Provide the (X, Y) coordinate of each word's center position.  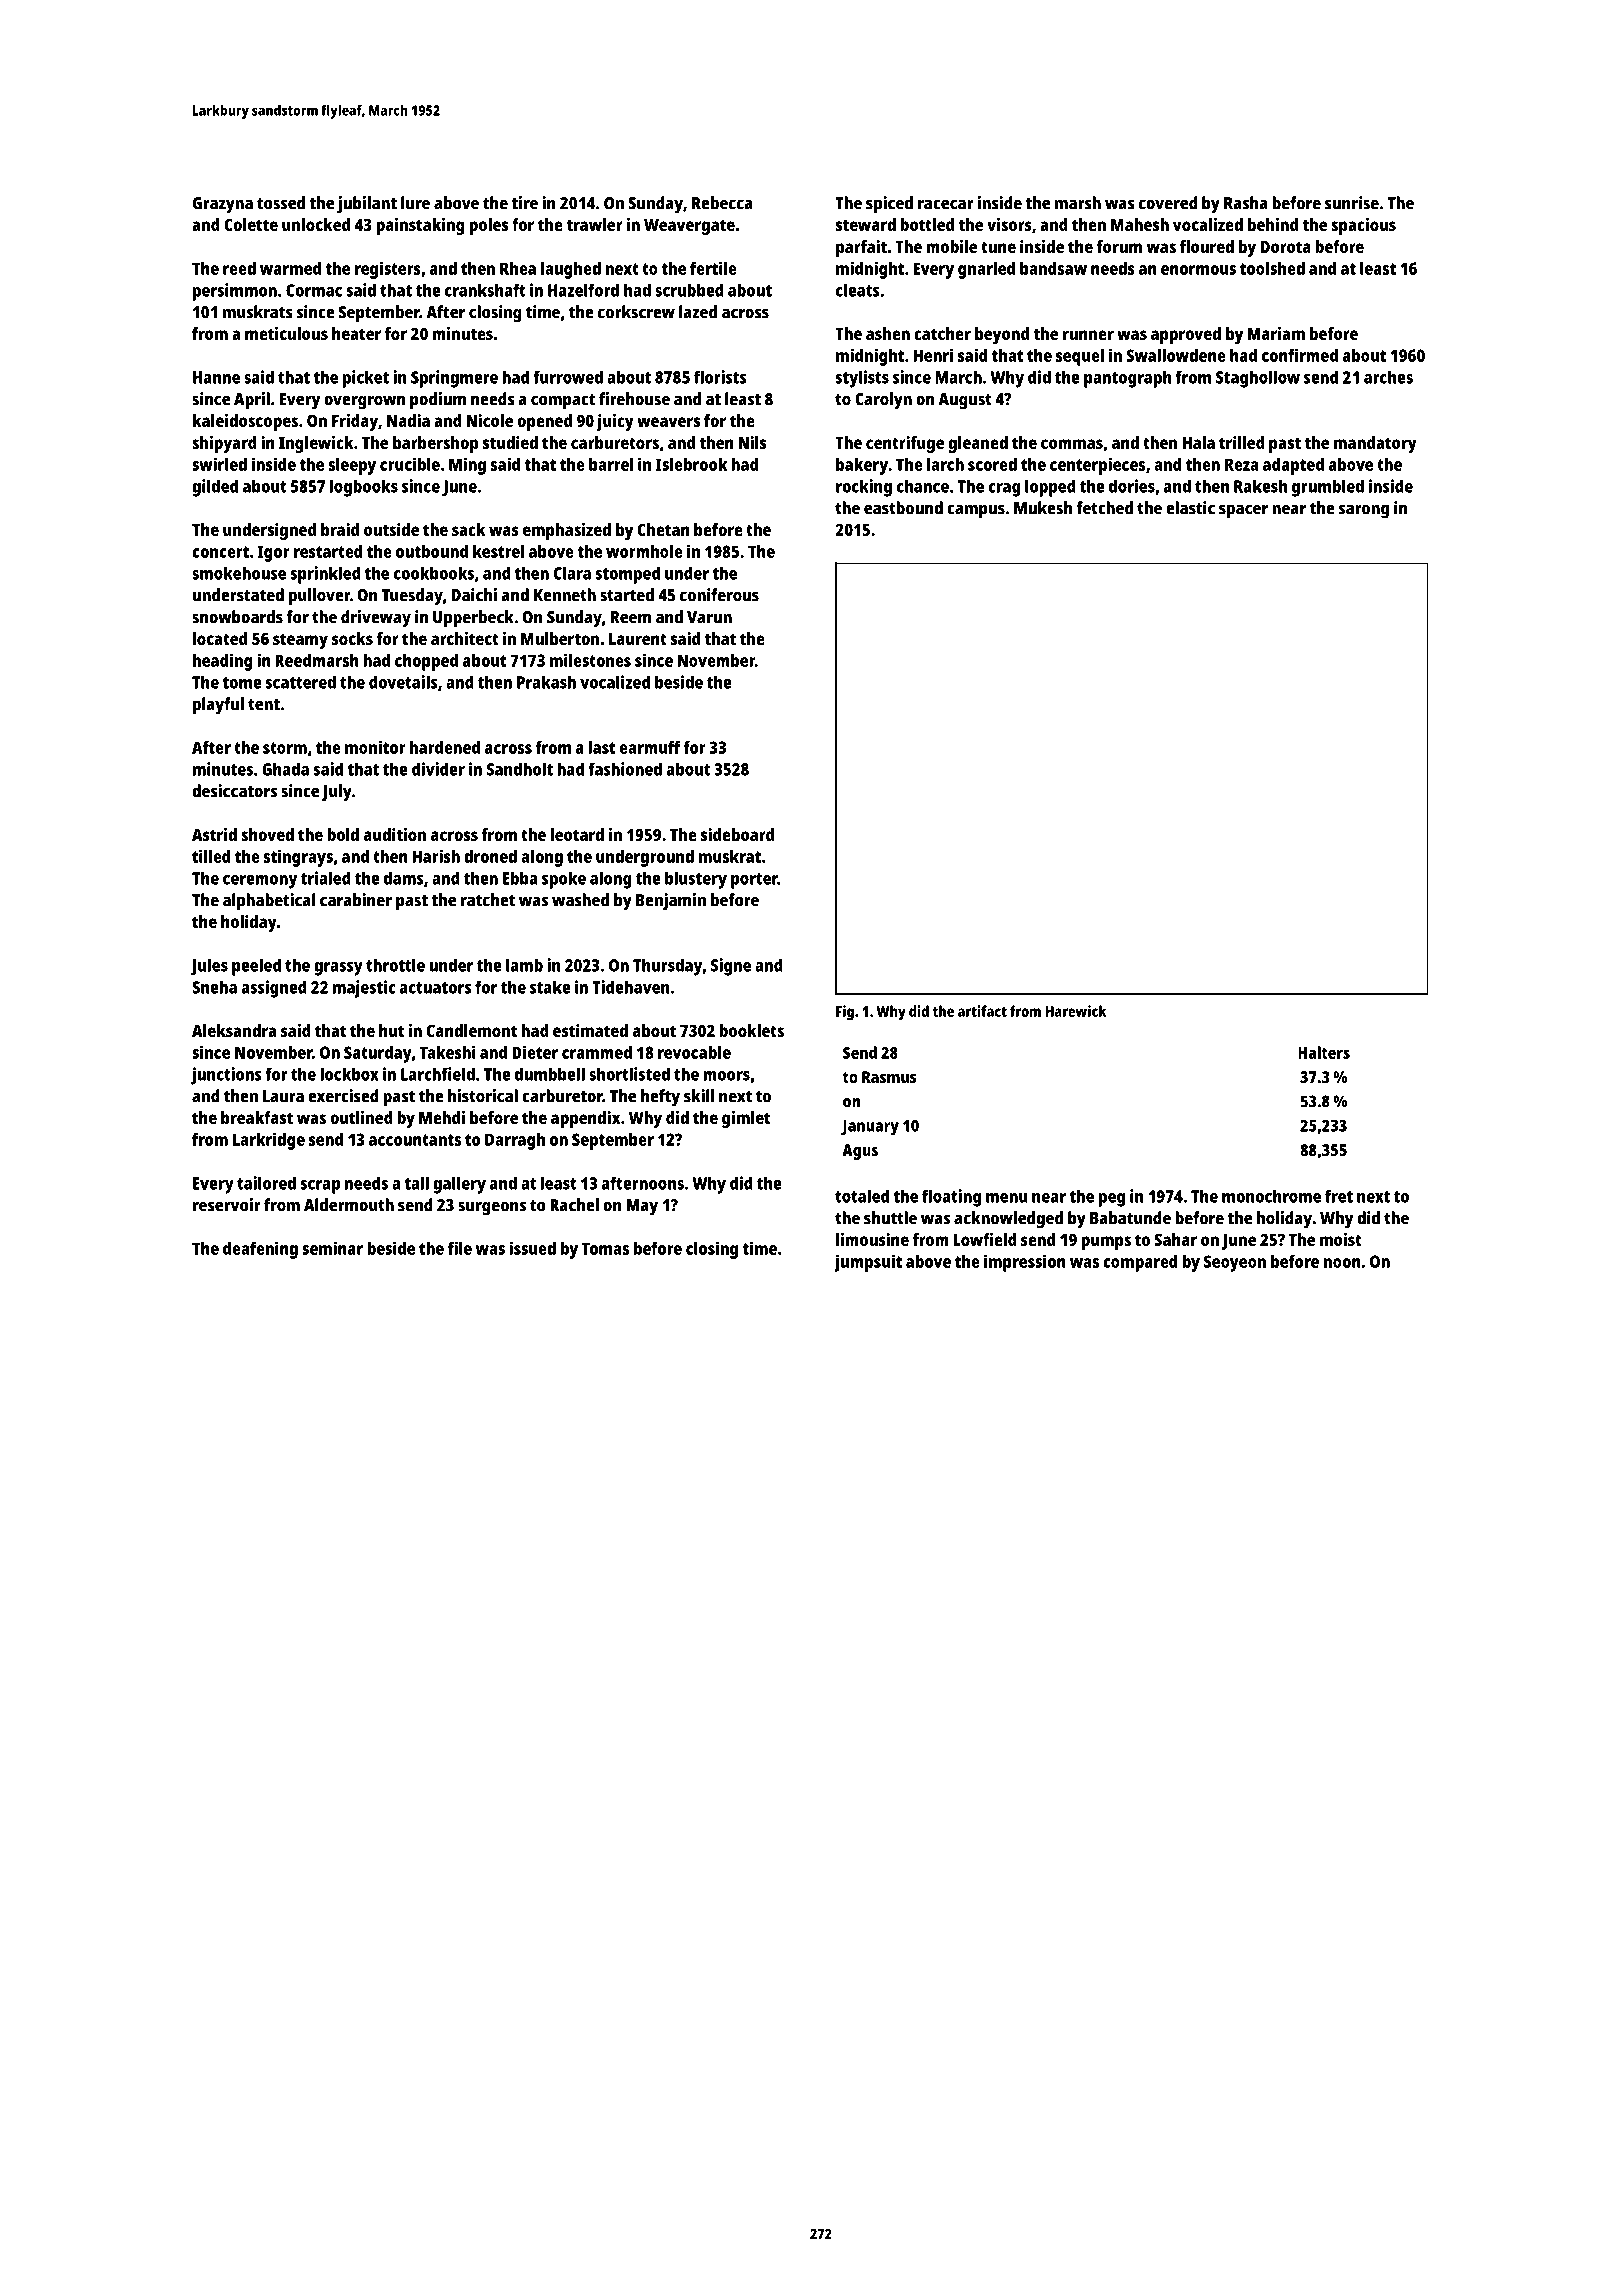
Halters (1324, 1052)
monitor (375, 747)
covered (1168, 203)
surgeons (492, 1208)
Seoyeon (1235, 1263)
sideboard (737, 834)
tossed (281, 203)
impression (1025, 1263)
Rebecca (722, 203)
